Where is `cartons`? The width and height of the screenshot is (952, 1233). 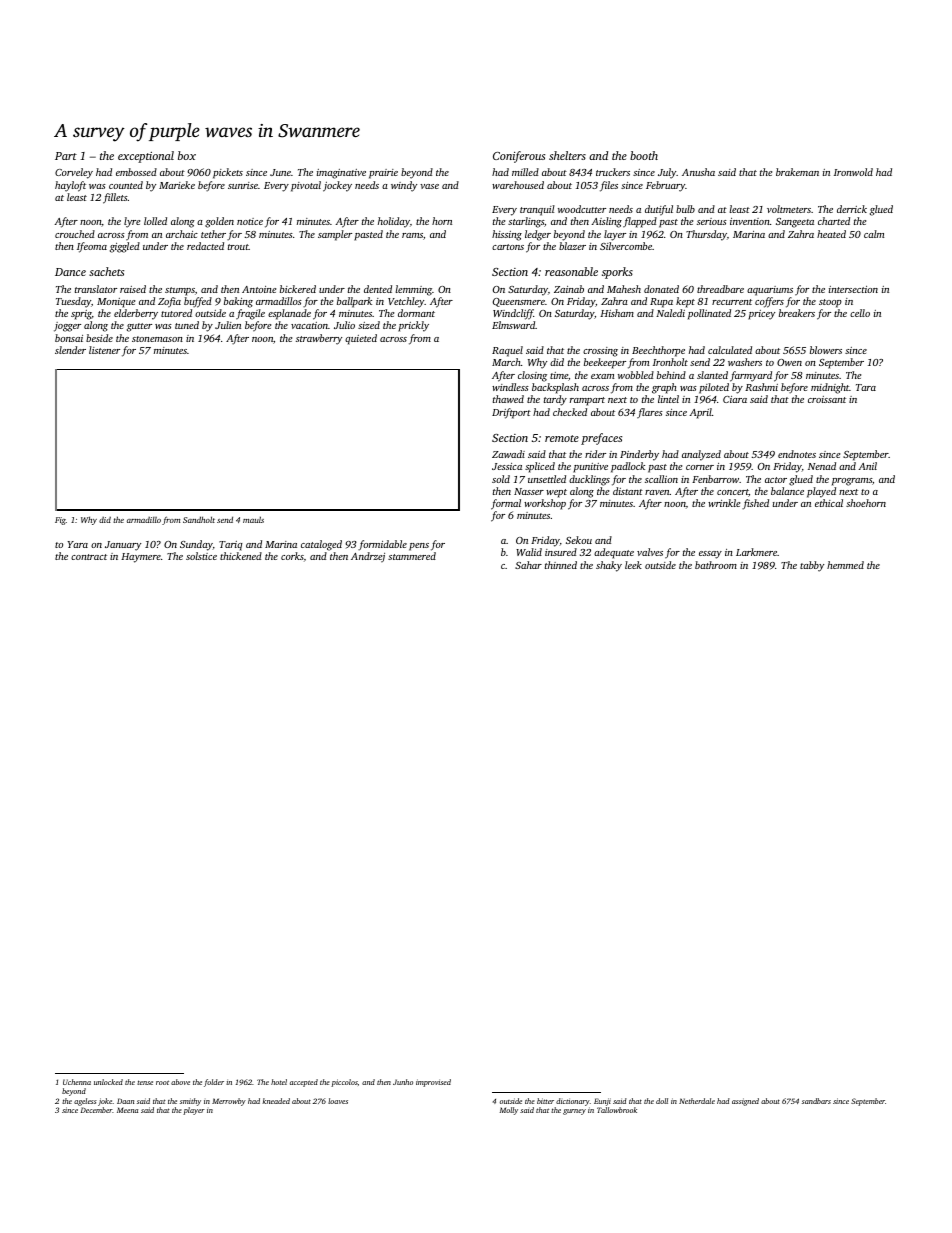
cartons is located at coordinates (508, 247).
